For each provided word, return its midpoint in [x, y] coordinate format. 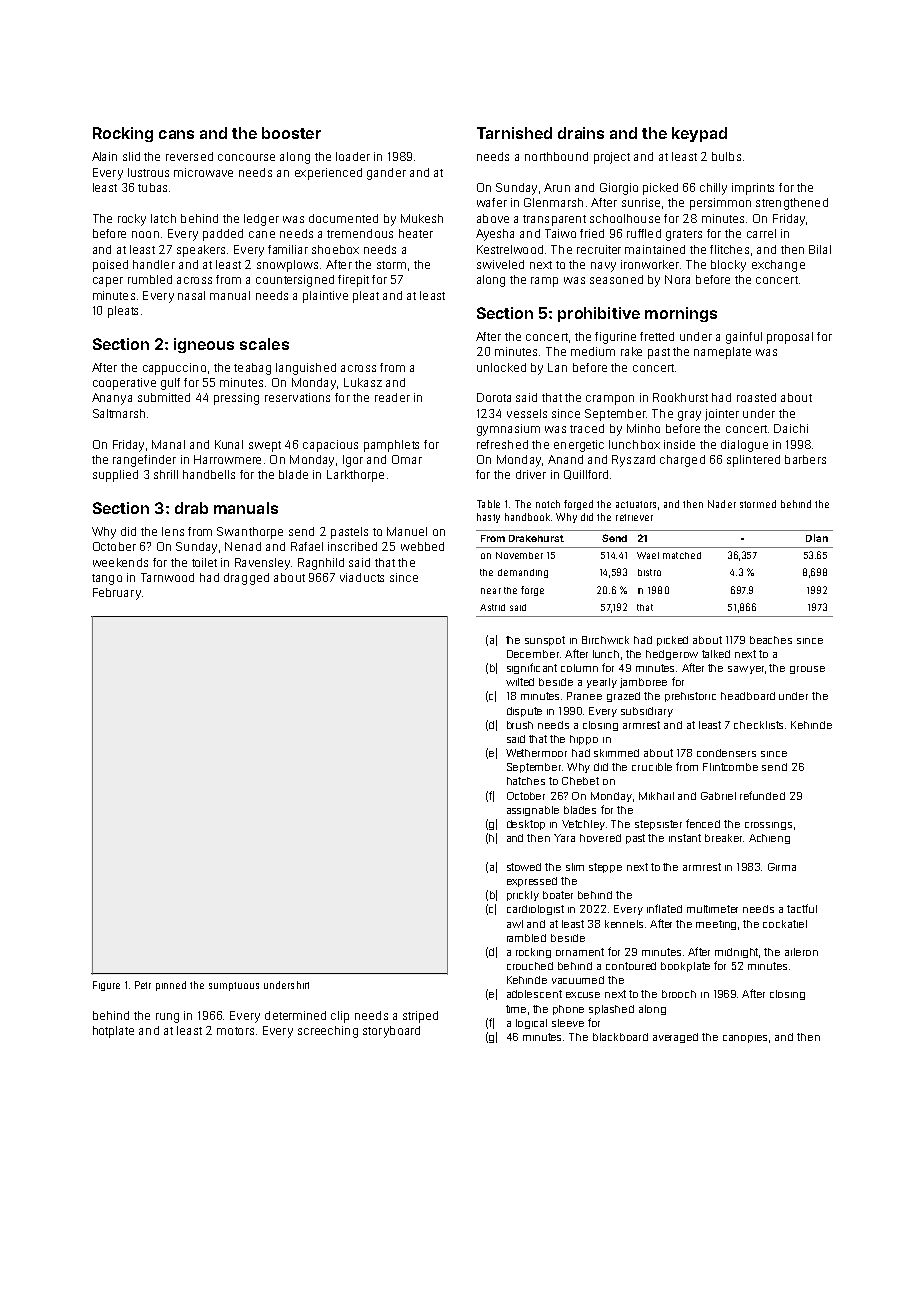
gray [689, 416]
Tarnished [514, 133]
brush [520, 725]
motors [235, 1031]
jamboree [643, 683]
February [117, 594]
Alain [104, 156]
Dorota [494, 397]
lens [173, 531]
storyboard [391, 1032]
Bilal [820, 249]
